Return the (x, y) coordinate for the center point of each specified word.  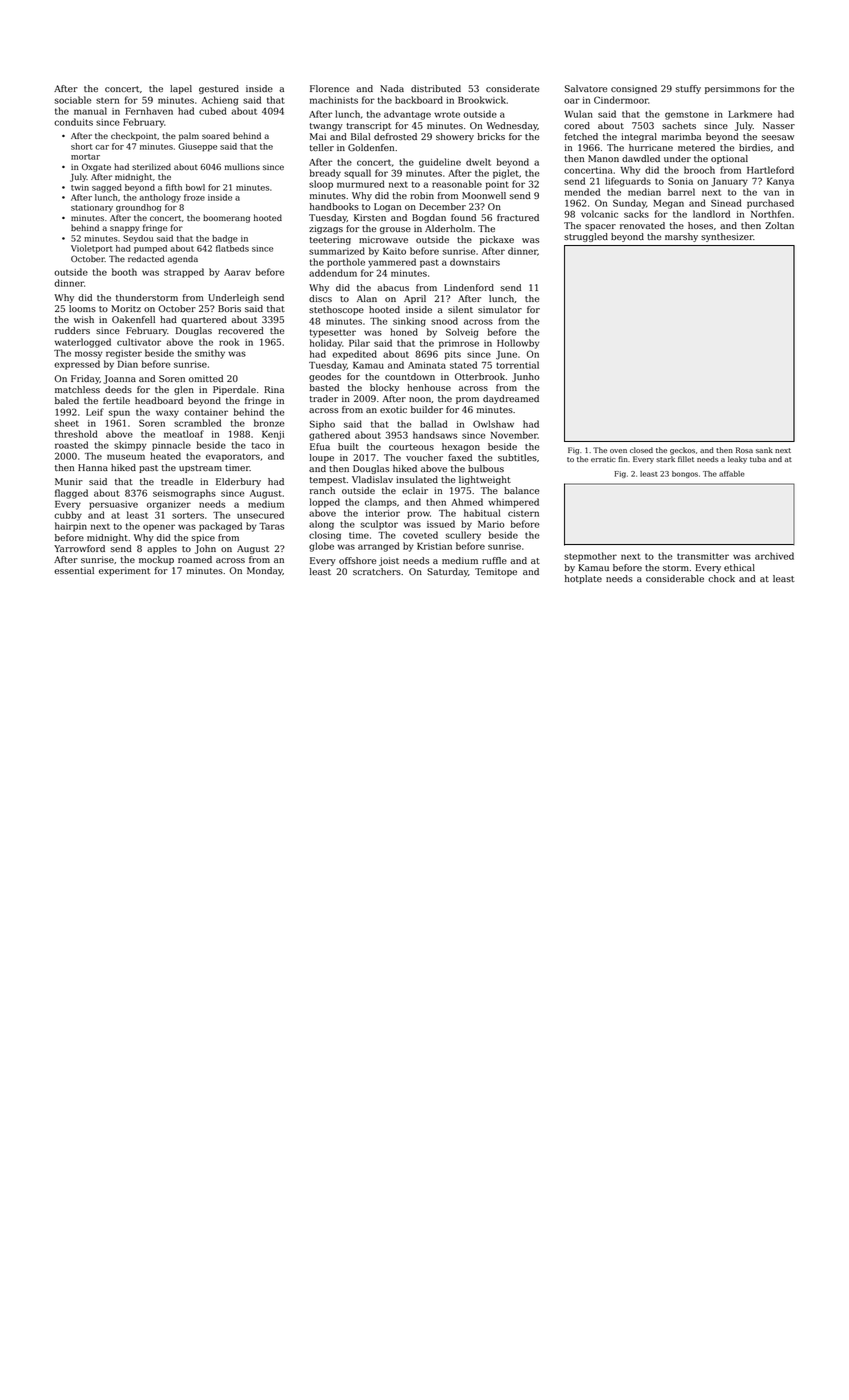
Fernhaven (149, 111)
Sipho (322, 425)
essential (74, 570)
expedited (354, 355)
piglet (506, 174)
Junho (525, 377)
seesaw (778, 137)
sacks (636, 214)
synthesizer (727, 237)
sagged (107, 188)
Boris (229, 308)
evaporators (233, 457)
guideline (440, 163)
